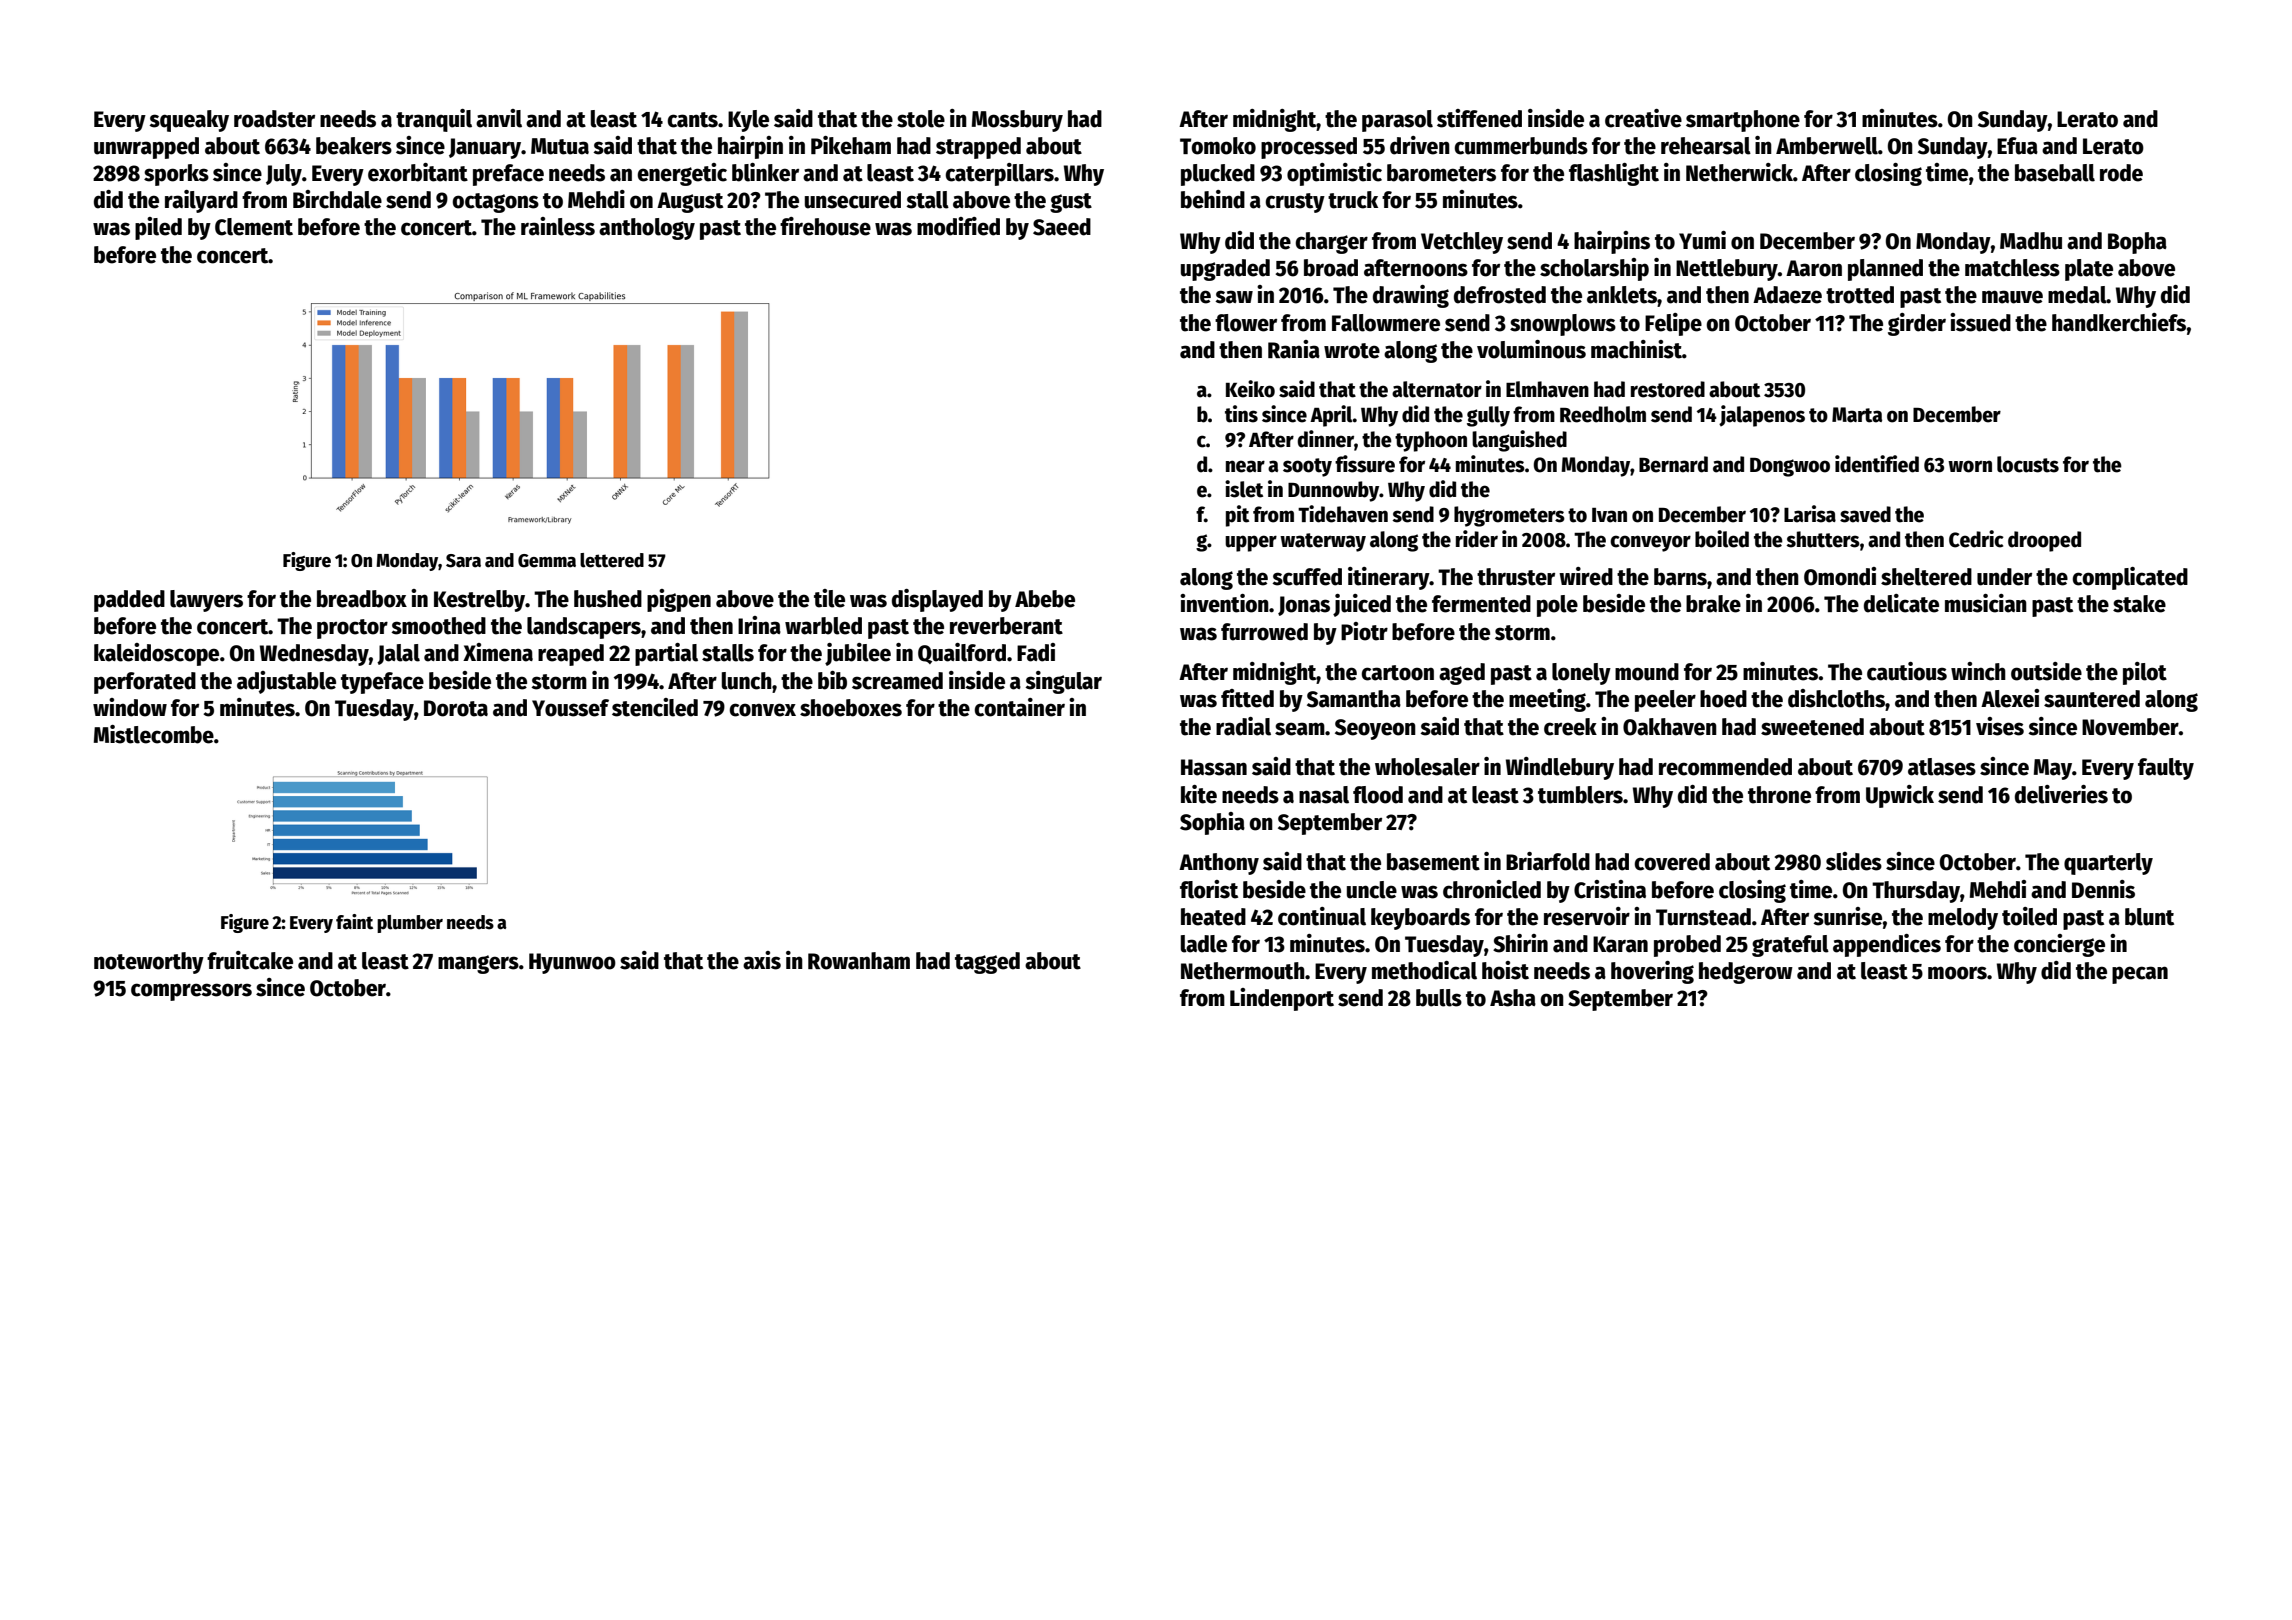 The width and height of the screenshot is (2292, 1620). I want to click on Lindenport, so click(1282, 999).
